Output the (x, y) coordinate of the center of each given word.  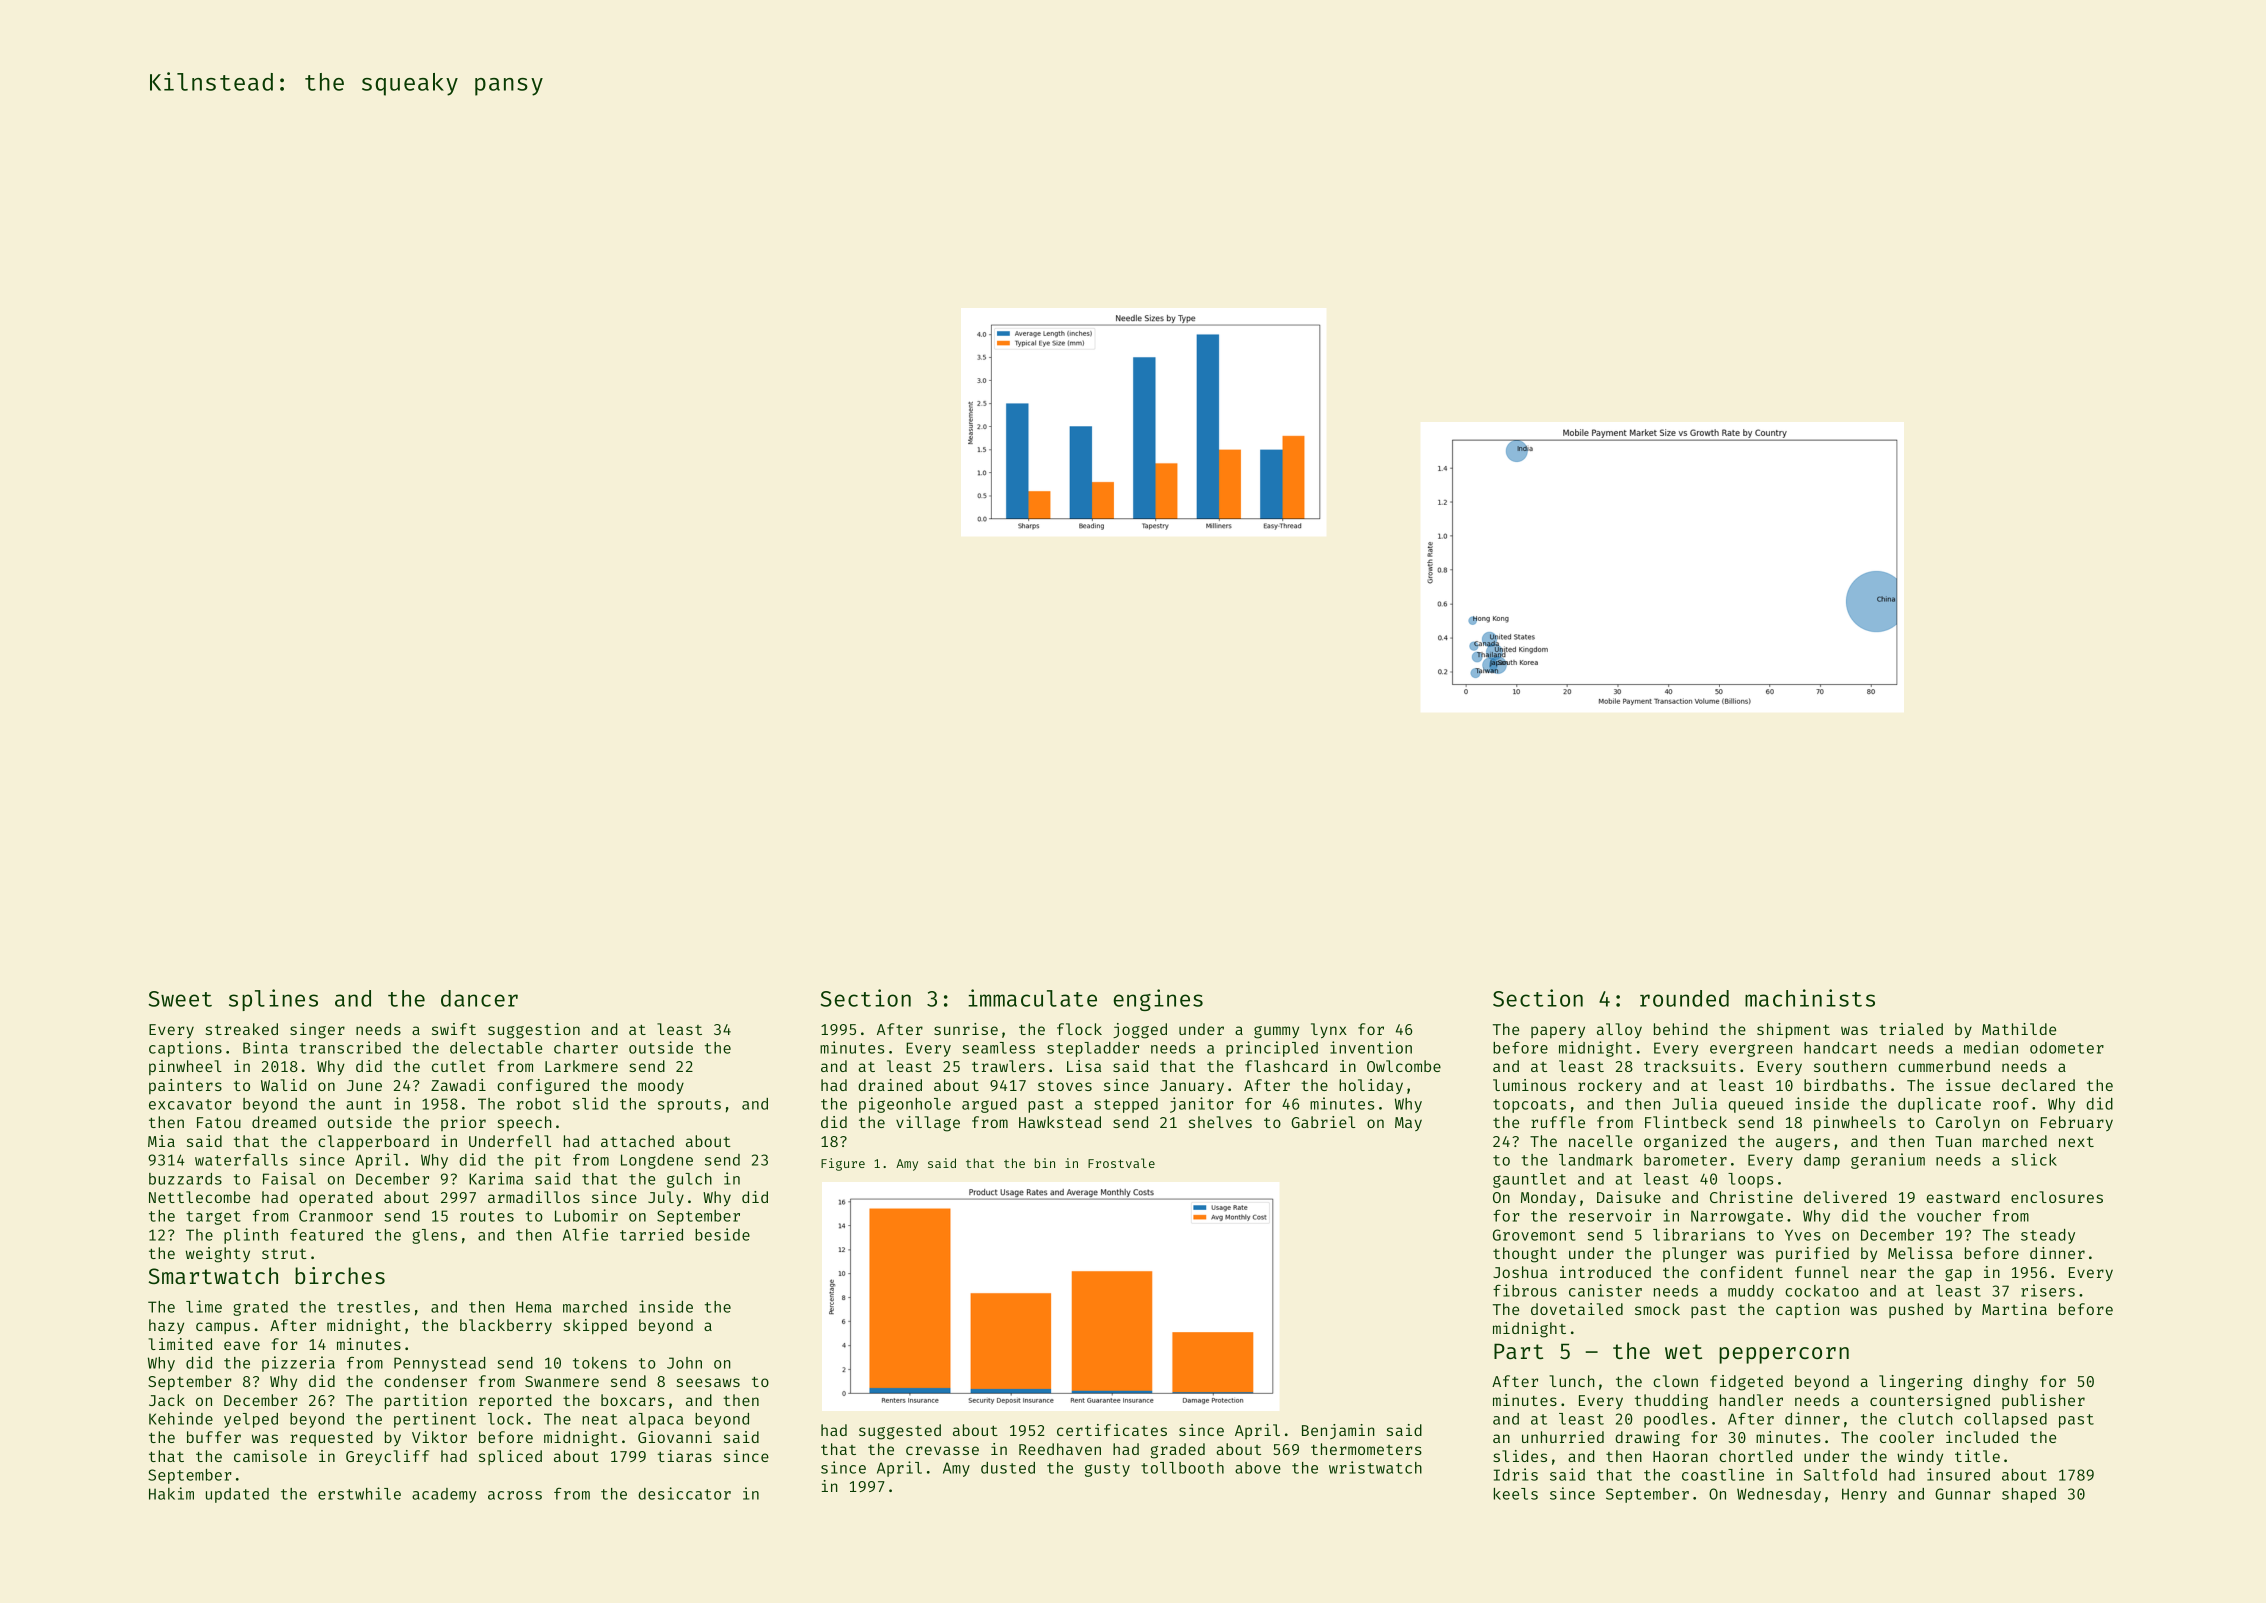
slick (2034, 1159)
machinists (1810, 998)
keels (1516, 1494)
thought (1525, 1255)
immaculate (1032, 998)
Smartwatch (213, 1275)
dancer (479, 998)
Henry (1864, 1495)
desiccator (684, 1493)
